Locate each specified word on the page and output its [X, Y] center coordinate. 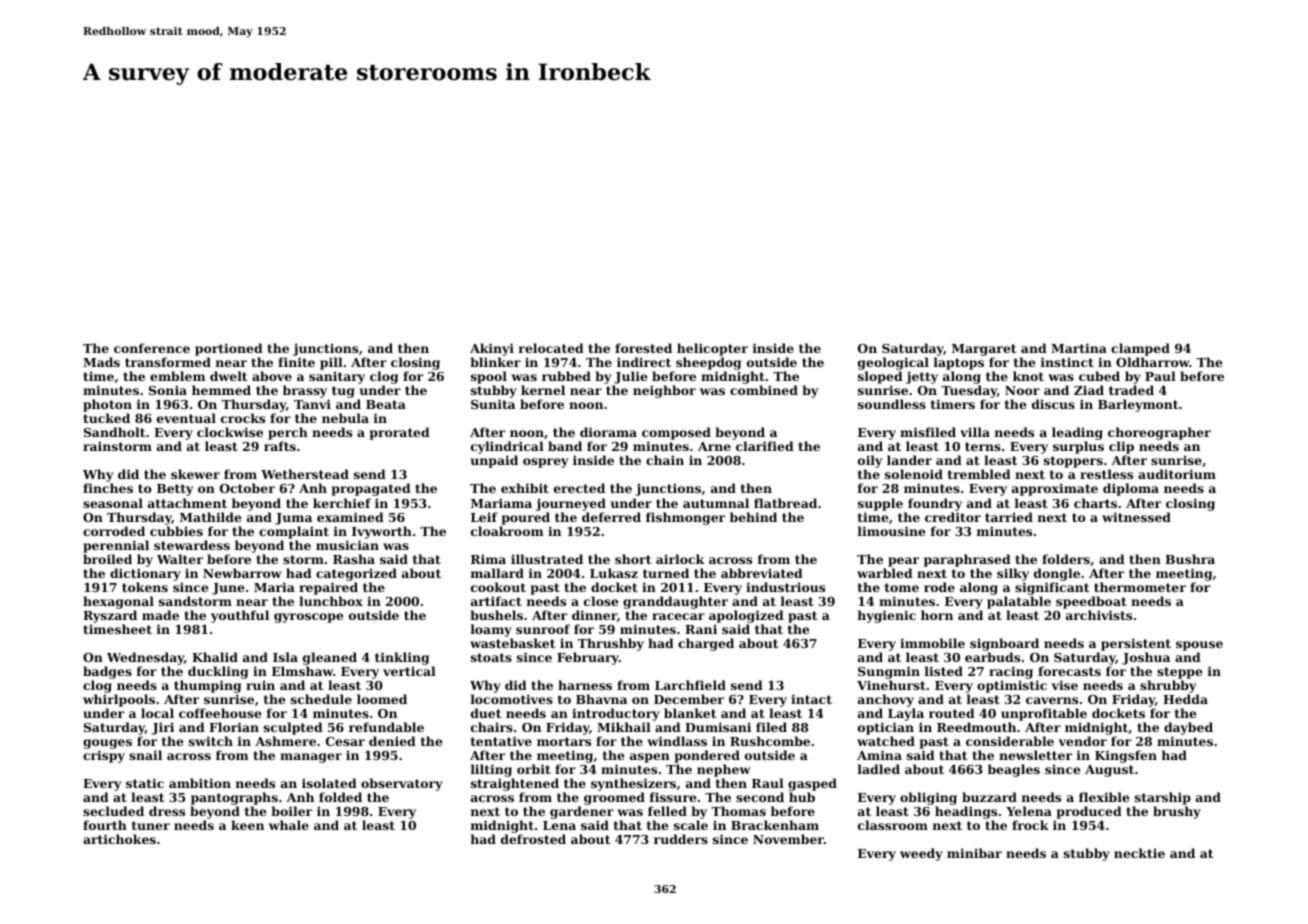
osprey [545, 463]
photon [107, 405]
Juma [293, 519]
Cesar [345, 741]
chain [665, 460]
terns [983, 446]
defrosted [533, 839]
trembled [979, 474]
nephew [723, 770]
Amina [879, 755]
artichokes [119, 839]
